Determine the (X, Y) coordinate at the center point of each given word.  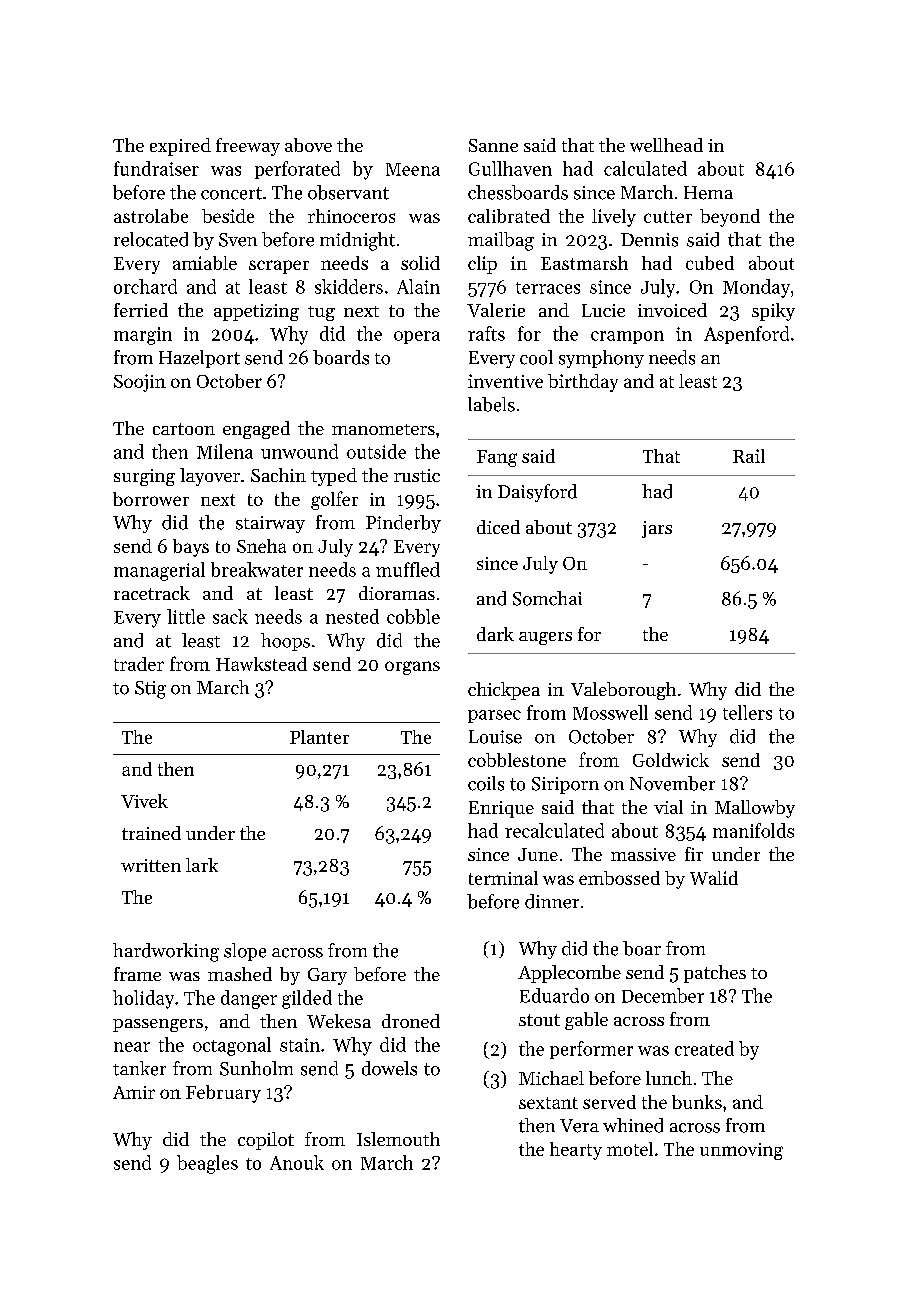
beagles (207, 1164)
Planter (319, 737)
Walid (714, 878)
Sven (238, 240)
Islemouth (398, 1139)
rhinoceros (351, 216)
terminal (503, 878)
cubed (710, 263)
